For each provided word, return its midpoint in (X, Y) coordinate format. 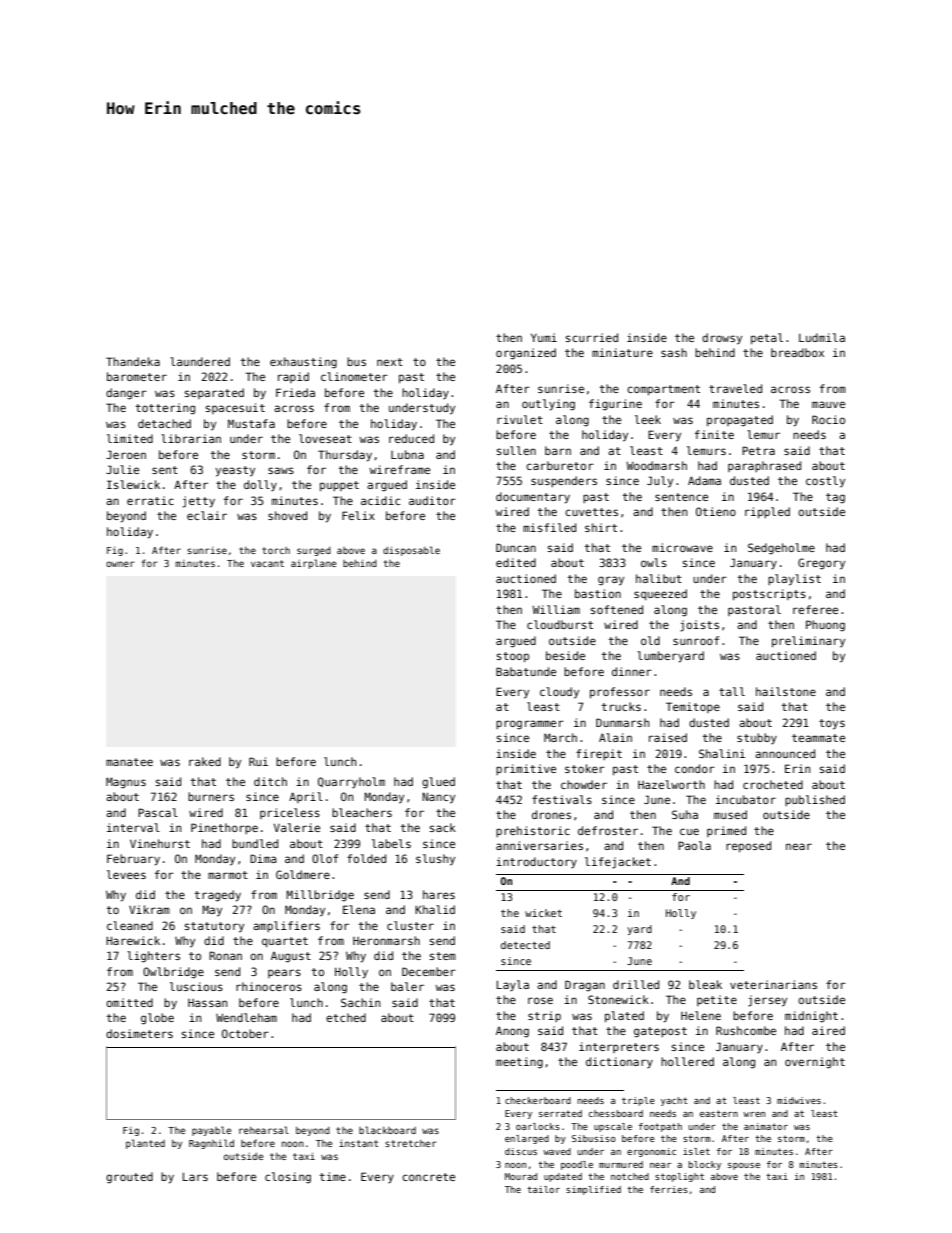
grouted (129, 1178)
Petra (758, 450)
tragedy (218, 896)
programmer (530, 725)
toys (832, 724)
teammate (818, 738)
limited (130, 438)
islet (696, 1151)
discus (521, 1151)
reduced (411, 438)
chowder (584, 784)
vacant (267, 563)
